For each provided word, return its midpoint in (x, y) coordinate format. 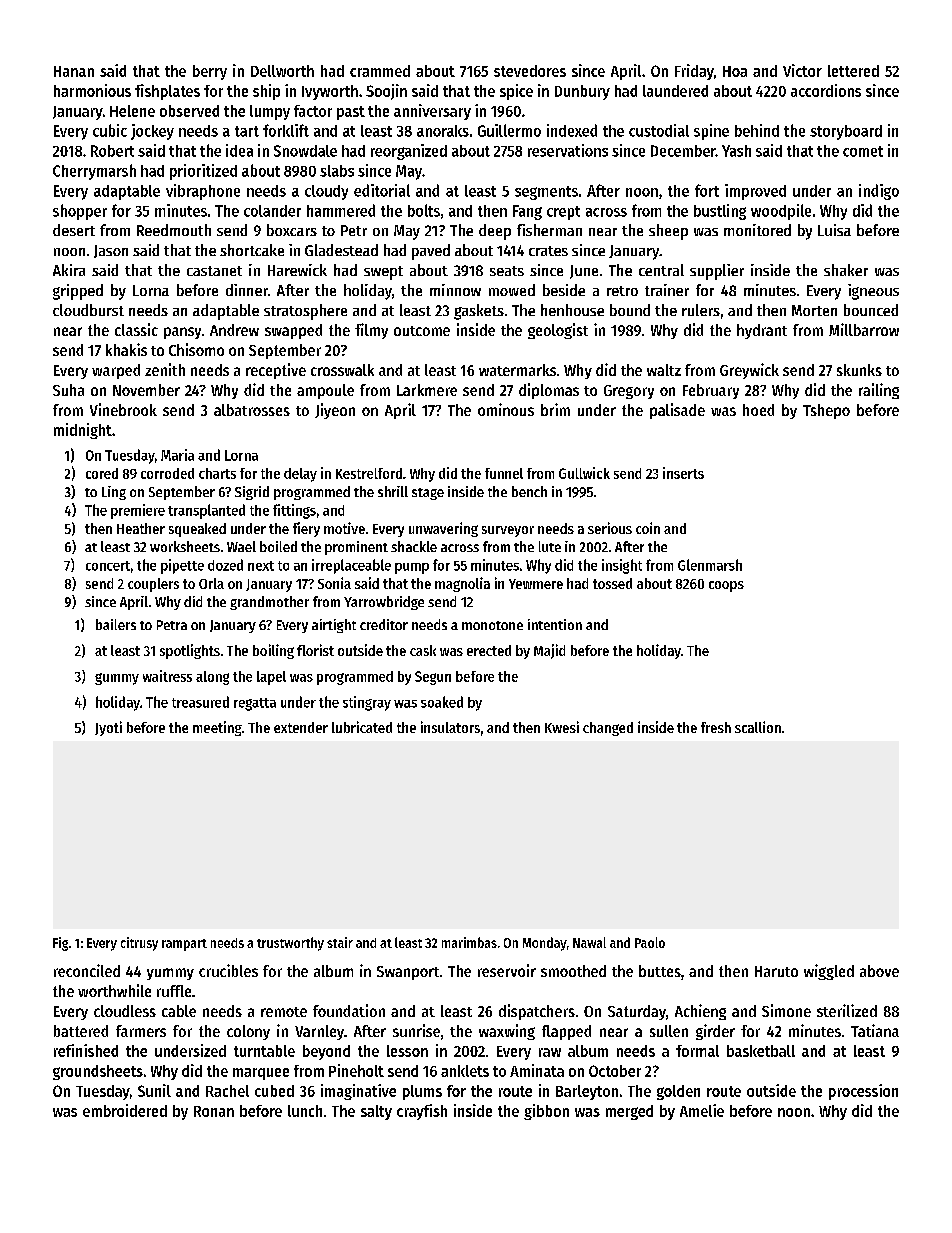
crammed (380, 71)
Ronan (214, 1111)
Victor (802, 70)
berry (210, 72)
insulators (450, 727)
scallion (758, 727)
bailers (116, 624)
